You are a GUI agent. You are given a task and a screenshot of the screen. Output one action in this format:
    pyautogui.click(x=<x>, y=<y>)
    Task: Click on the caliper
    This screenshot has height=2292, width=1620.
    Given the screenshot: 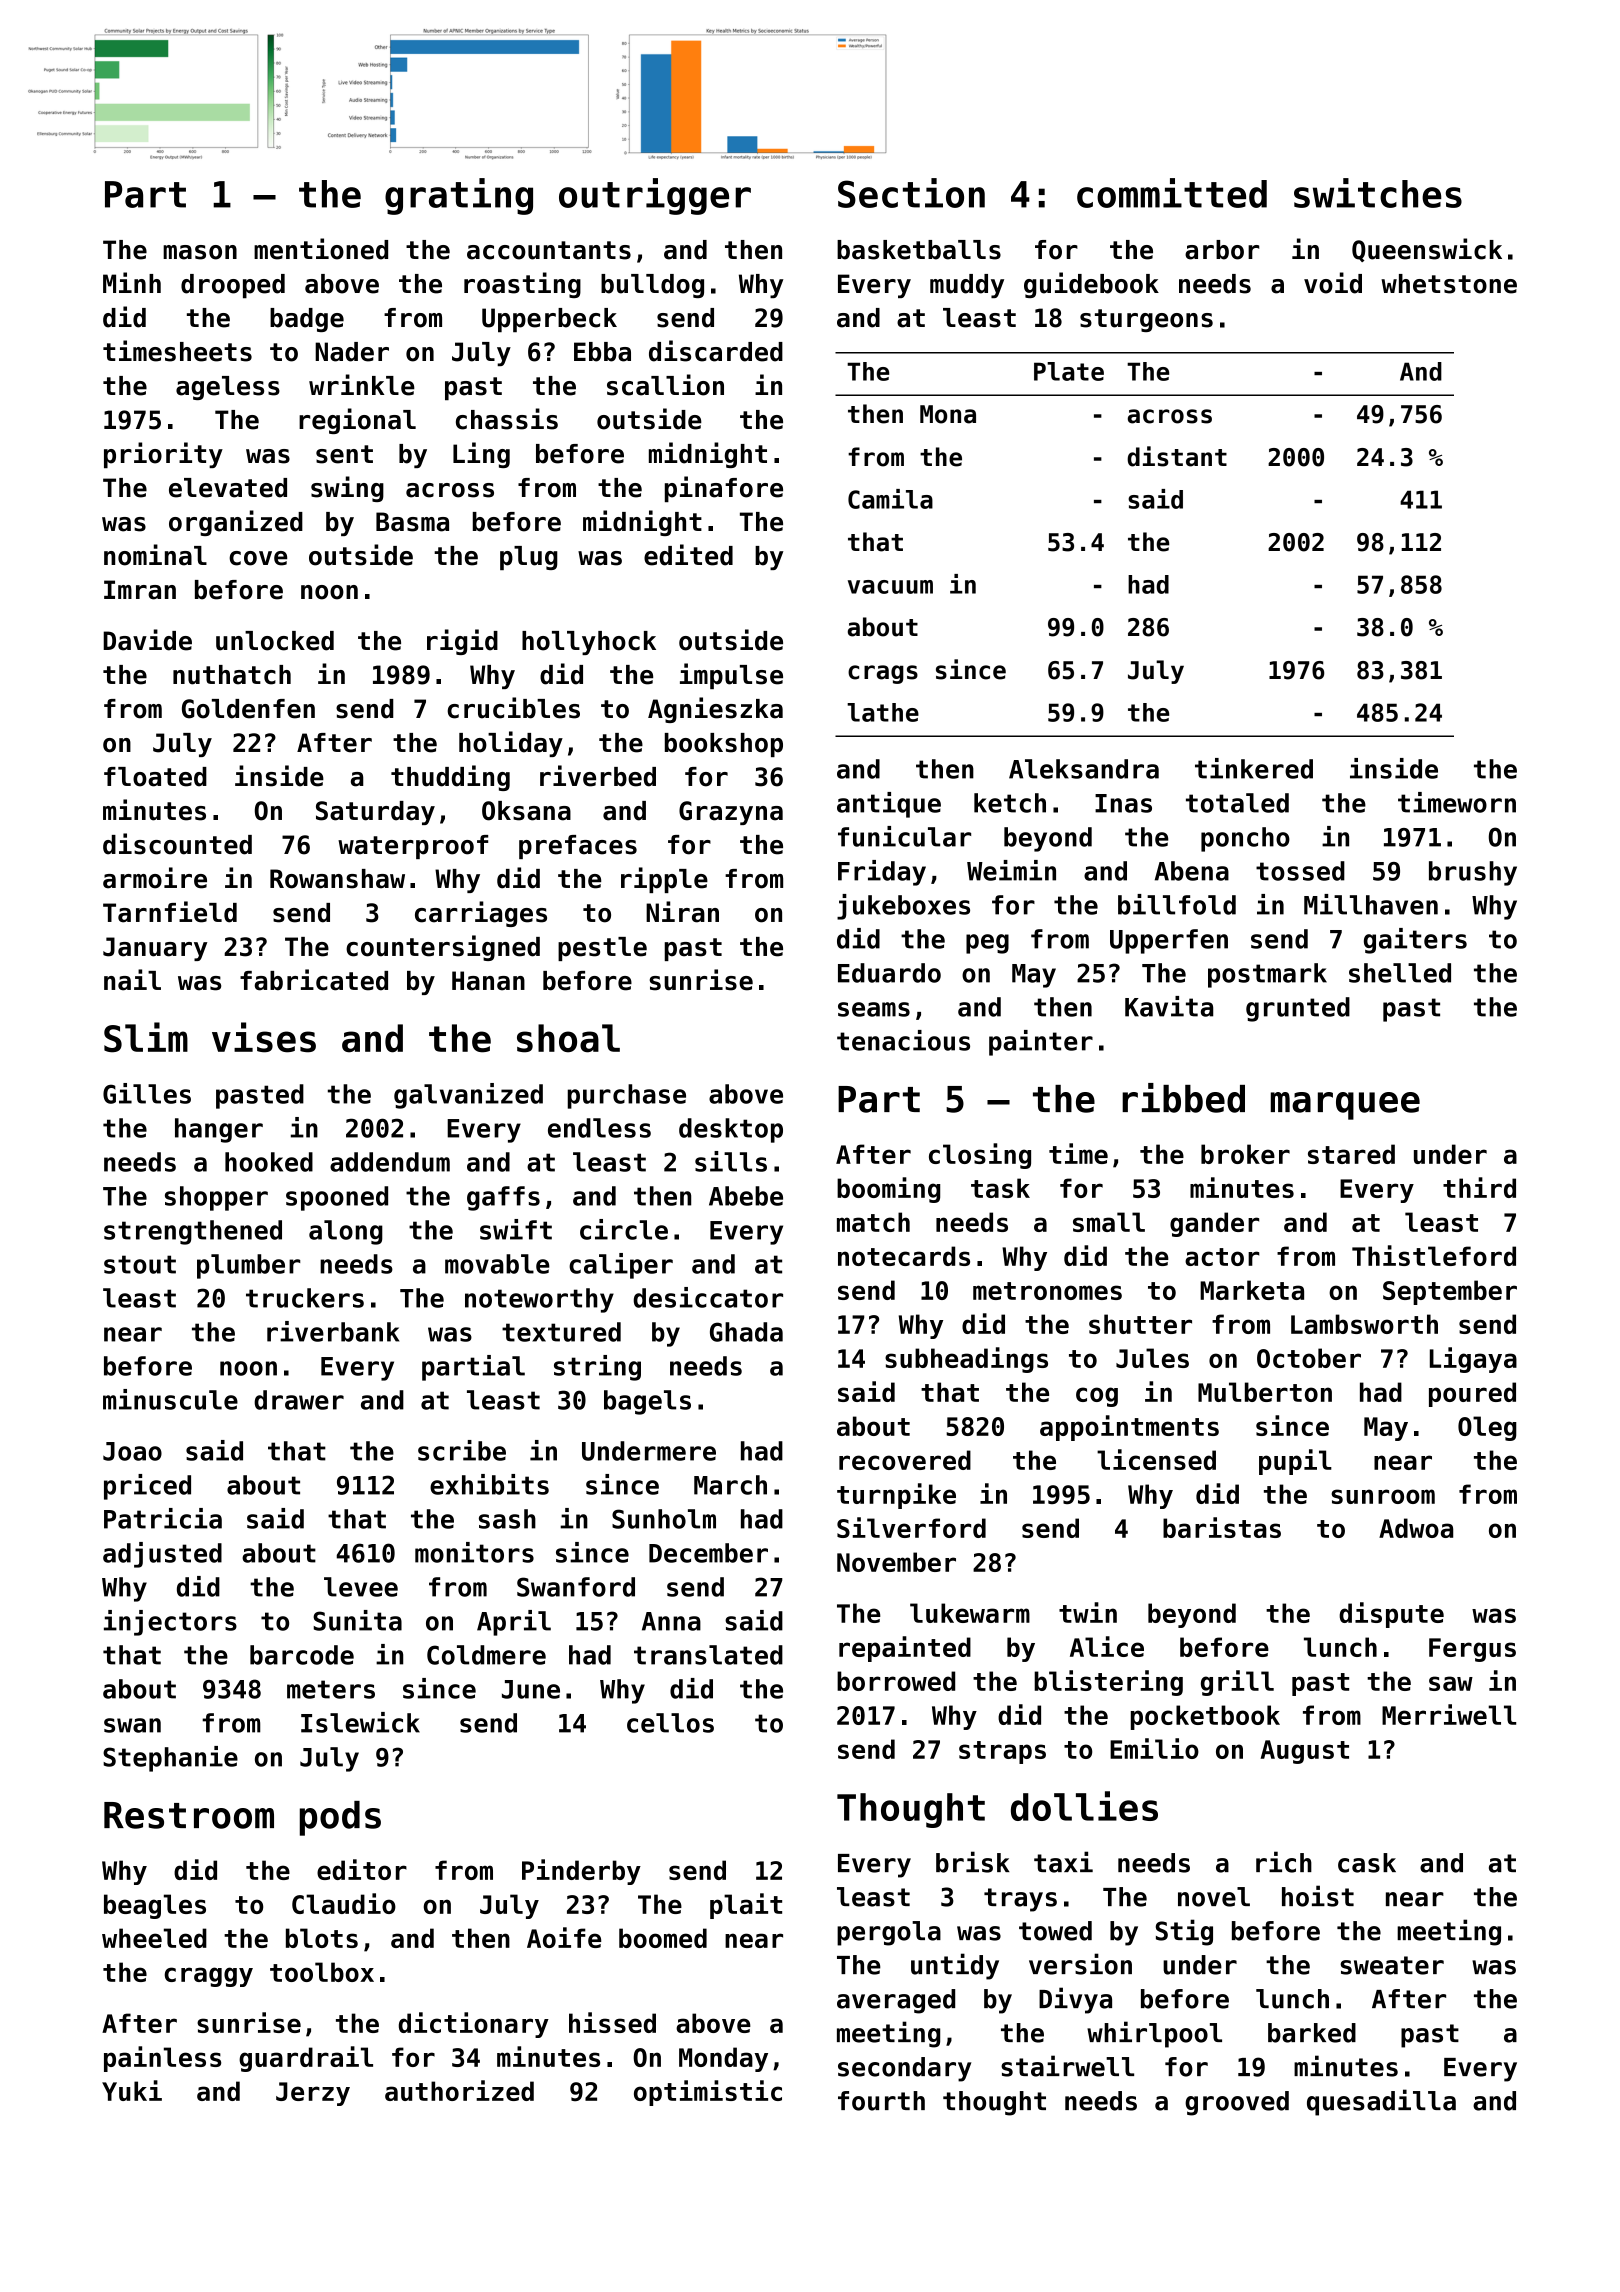 What is the action you would take?
    pyautogui.click(x=621, y=1266)
